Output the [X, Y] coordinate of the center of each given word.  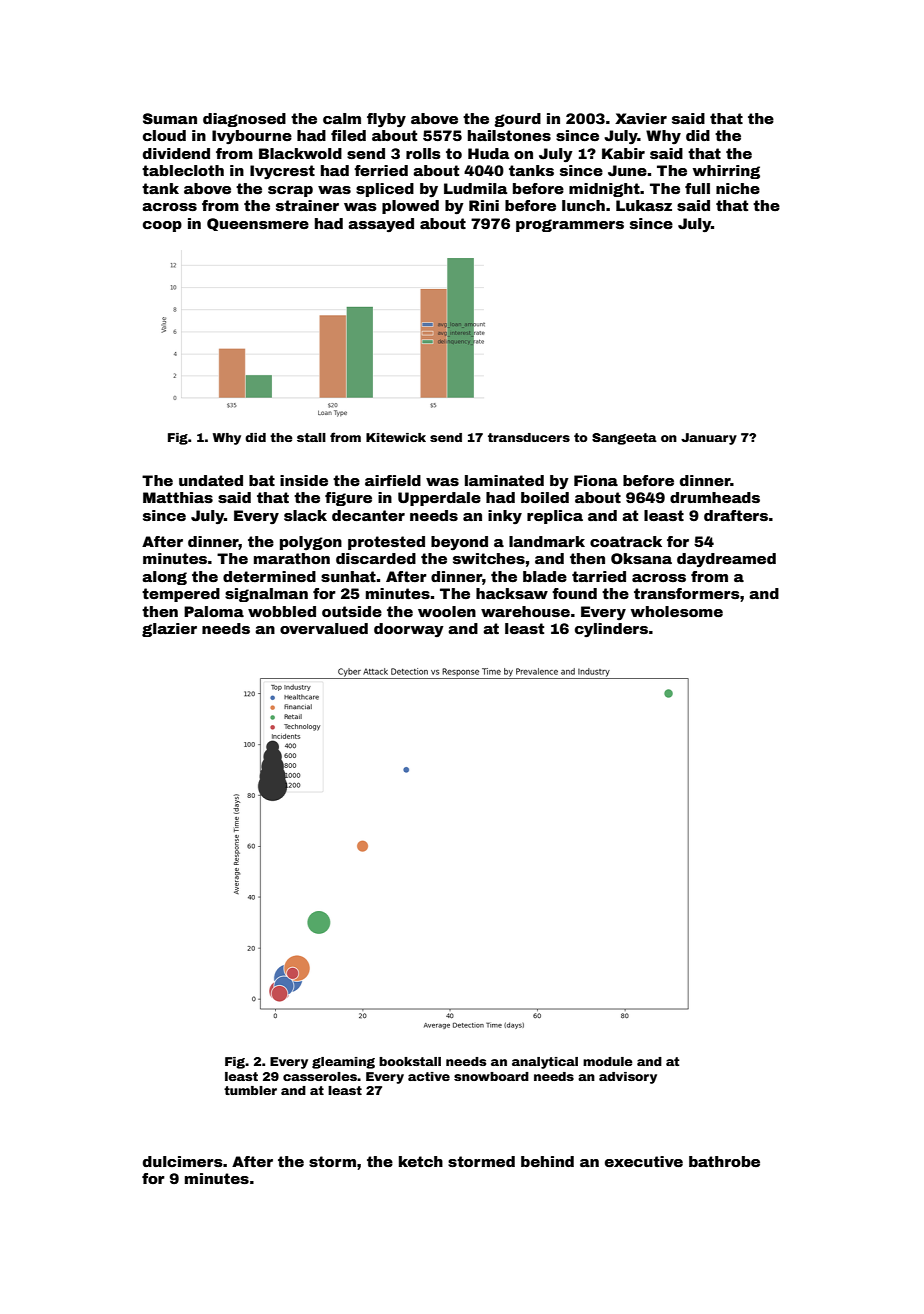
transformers [687, 593]
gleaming [343, 1063]
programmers [570, 225]
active [429, 1076]
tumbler [250, 1090]
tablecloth [183, 170]
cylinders [611, 630]
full [697, 188]
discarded [376, 558]
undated [211, 480]
